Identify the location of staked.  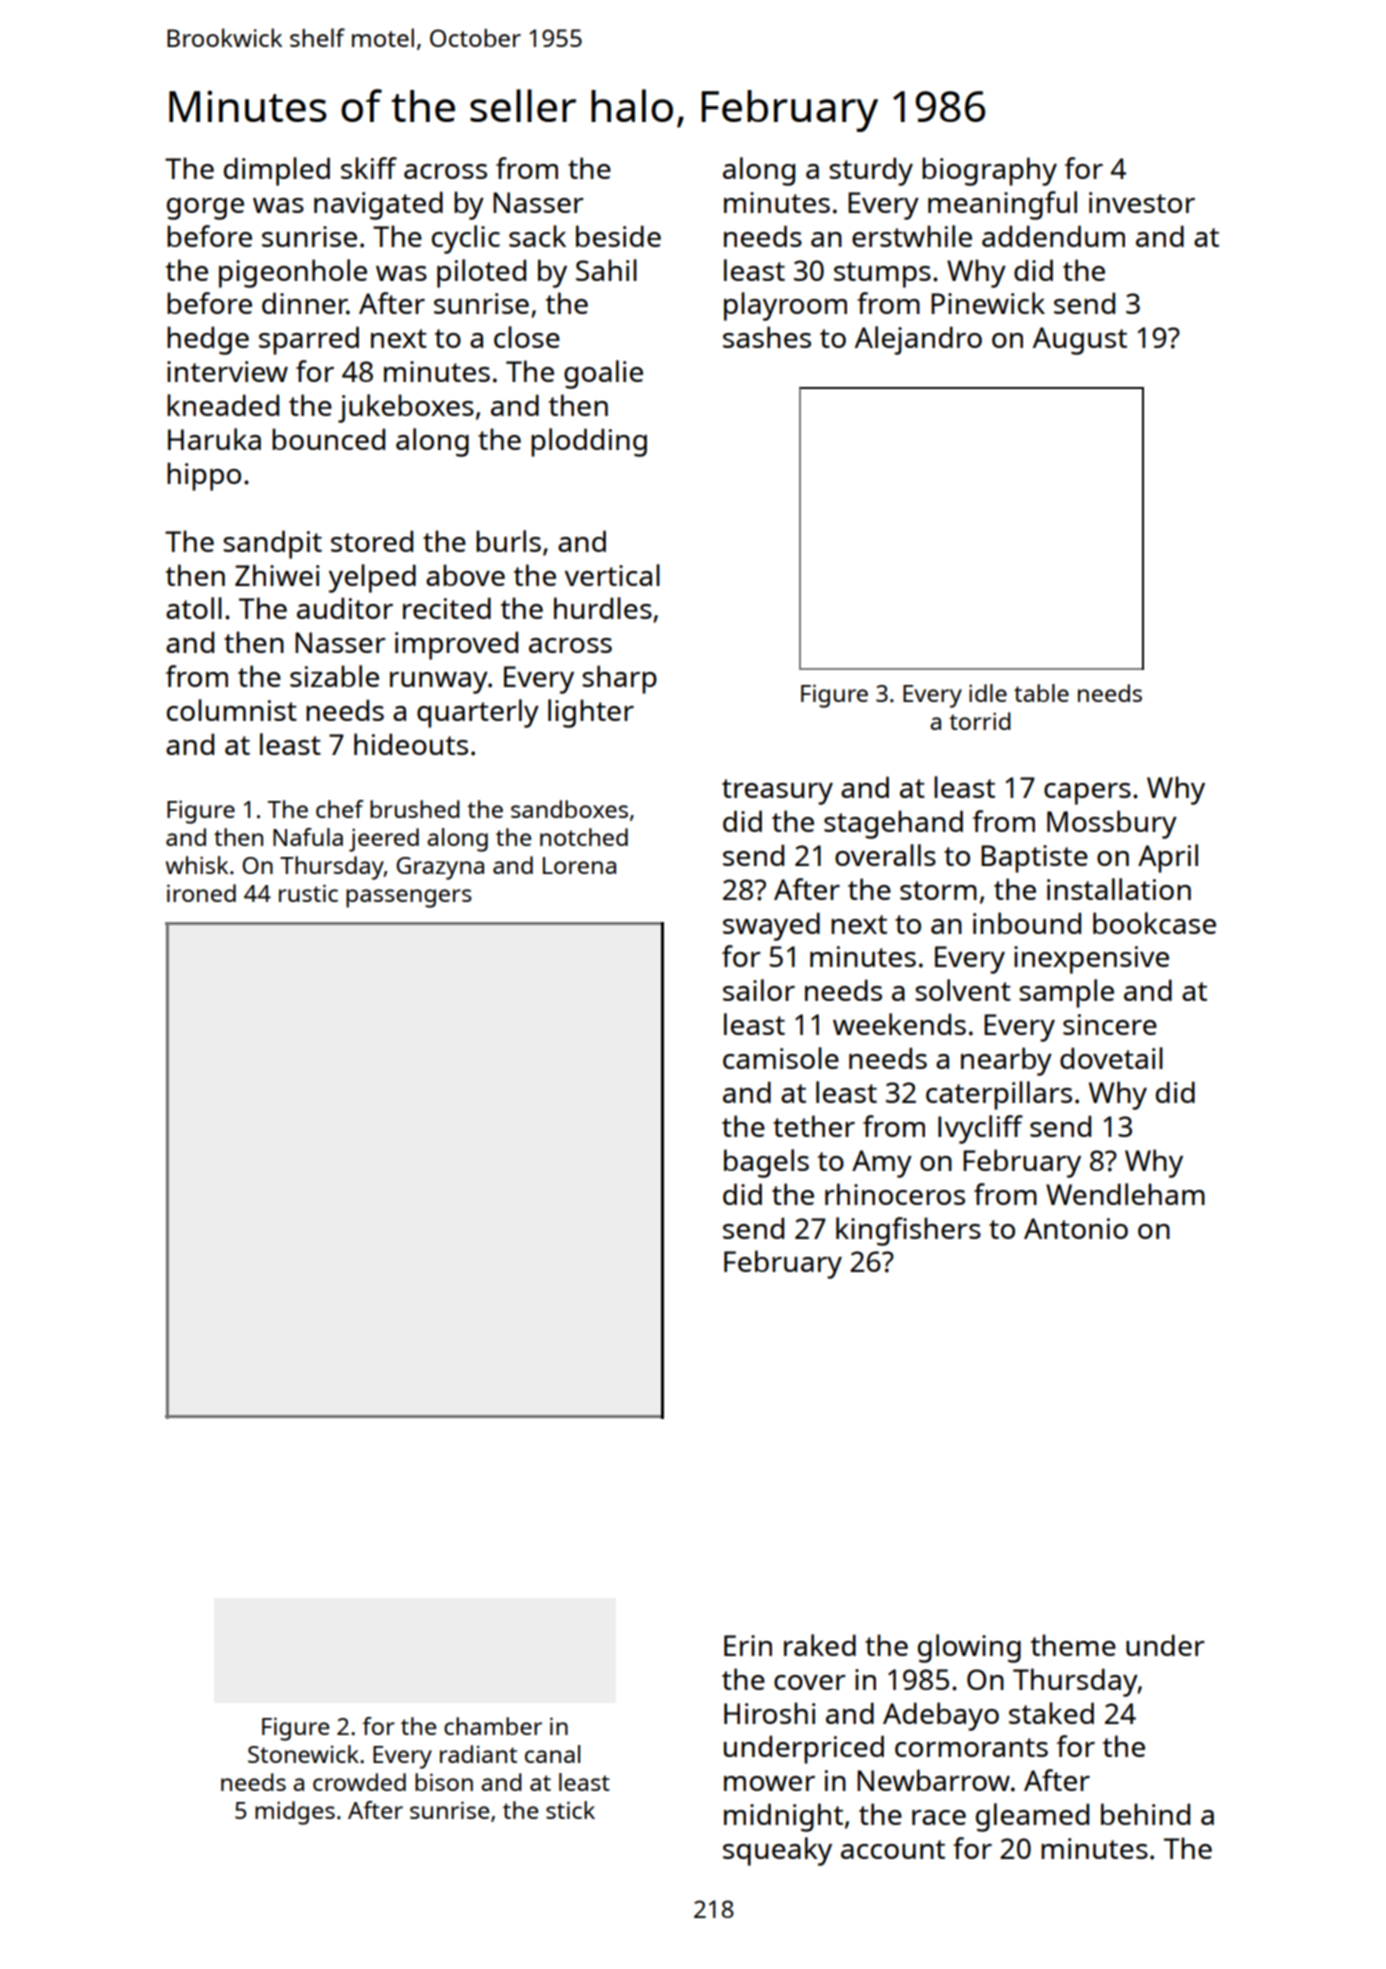
(1051, 1713).
